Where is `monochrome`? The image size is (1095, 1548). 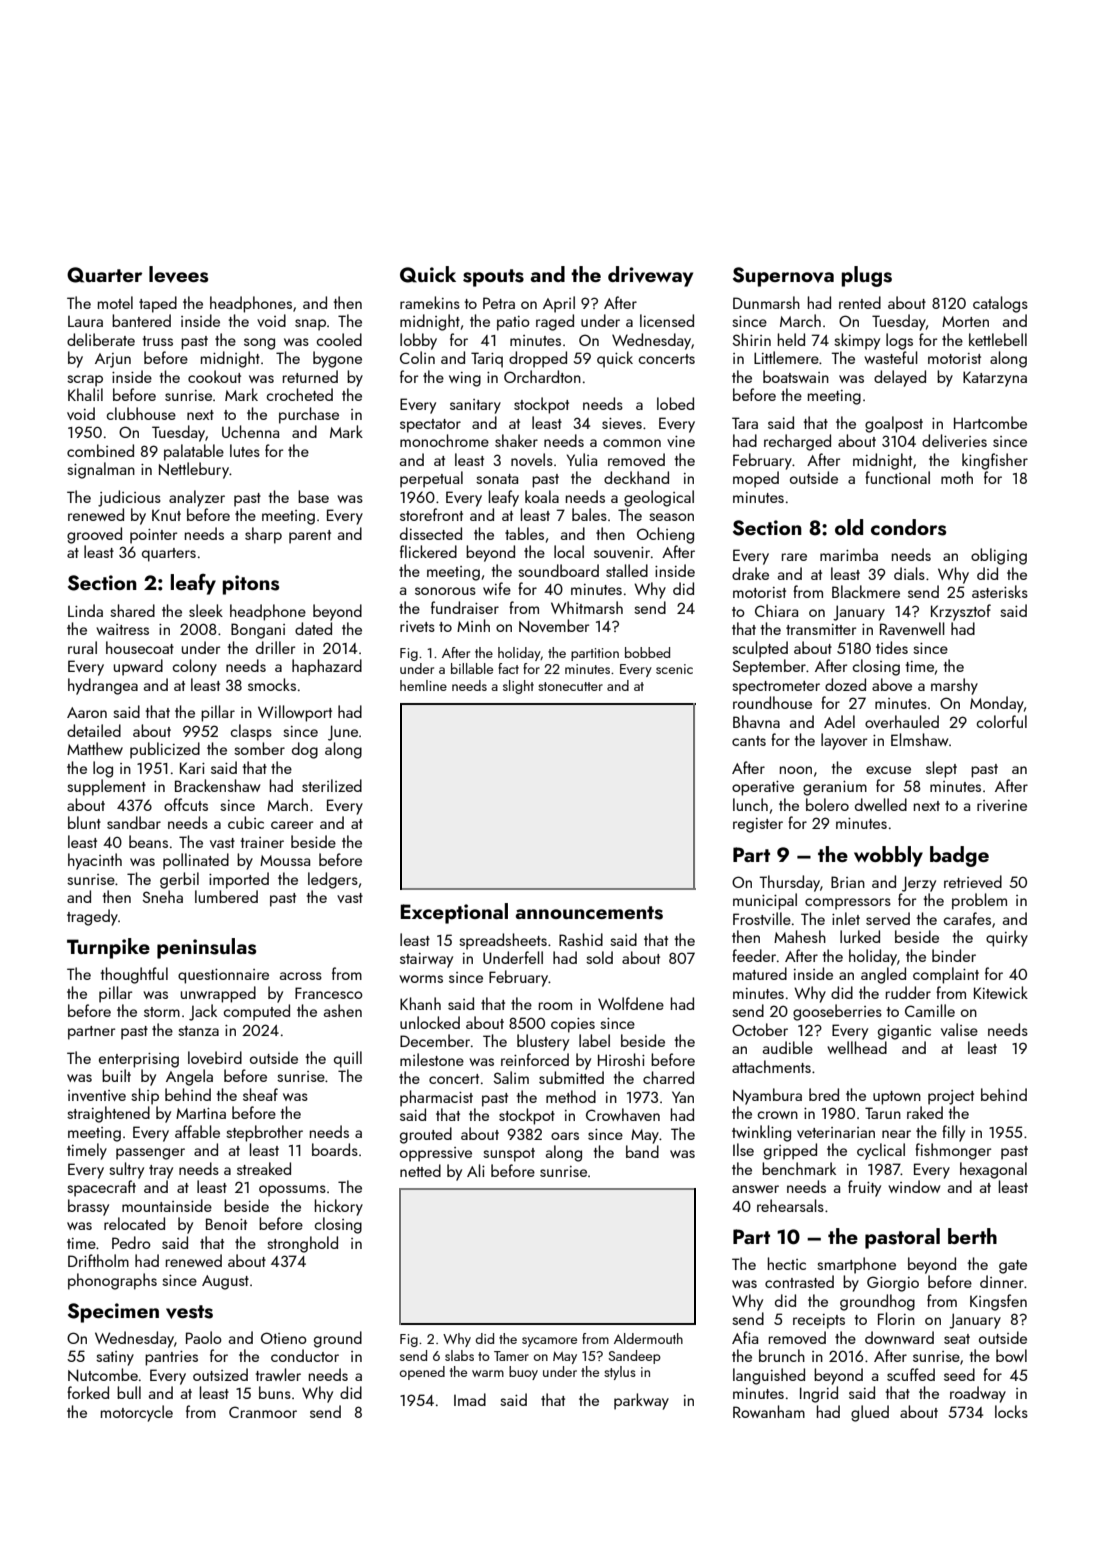
monochrome is located at coordinates (444, 440).
